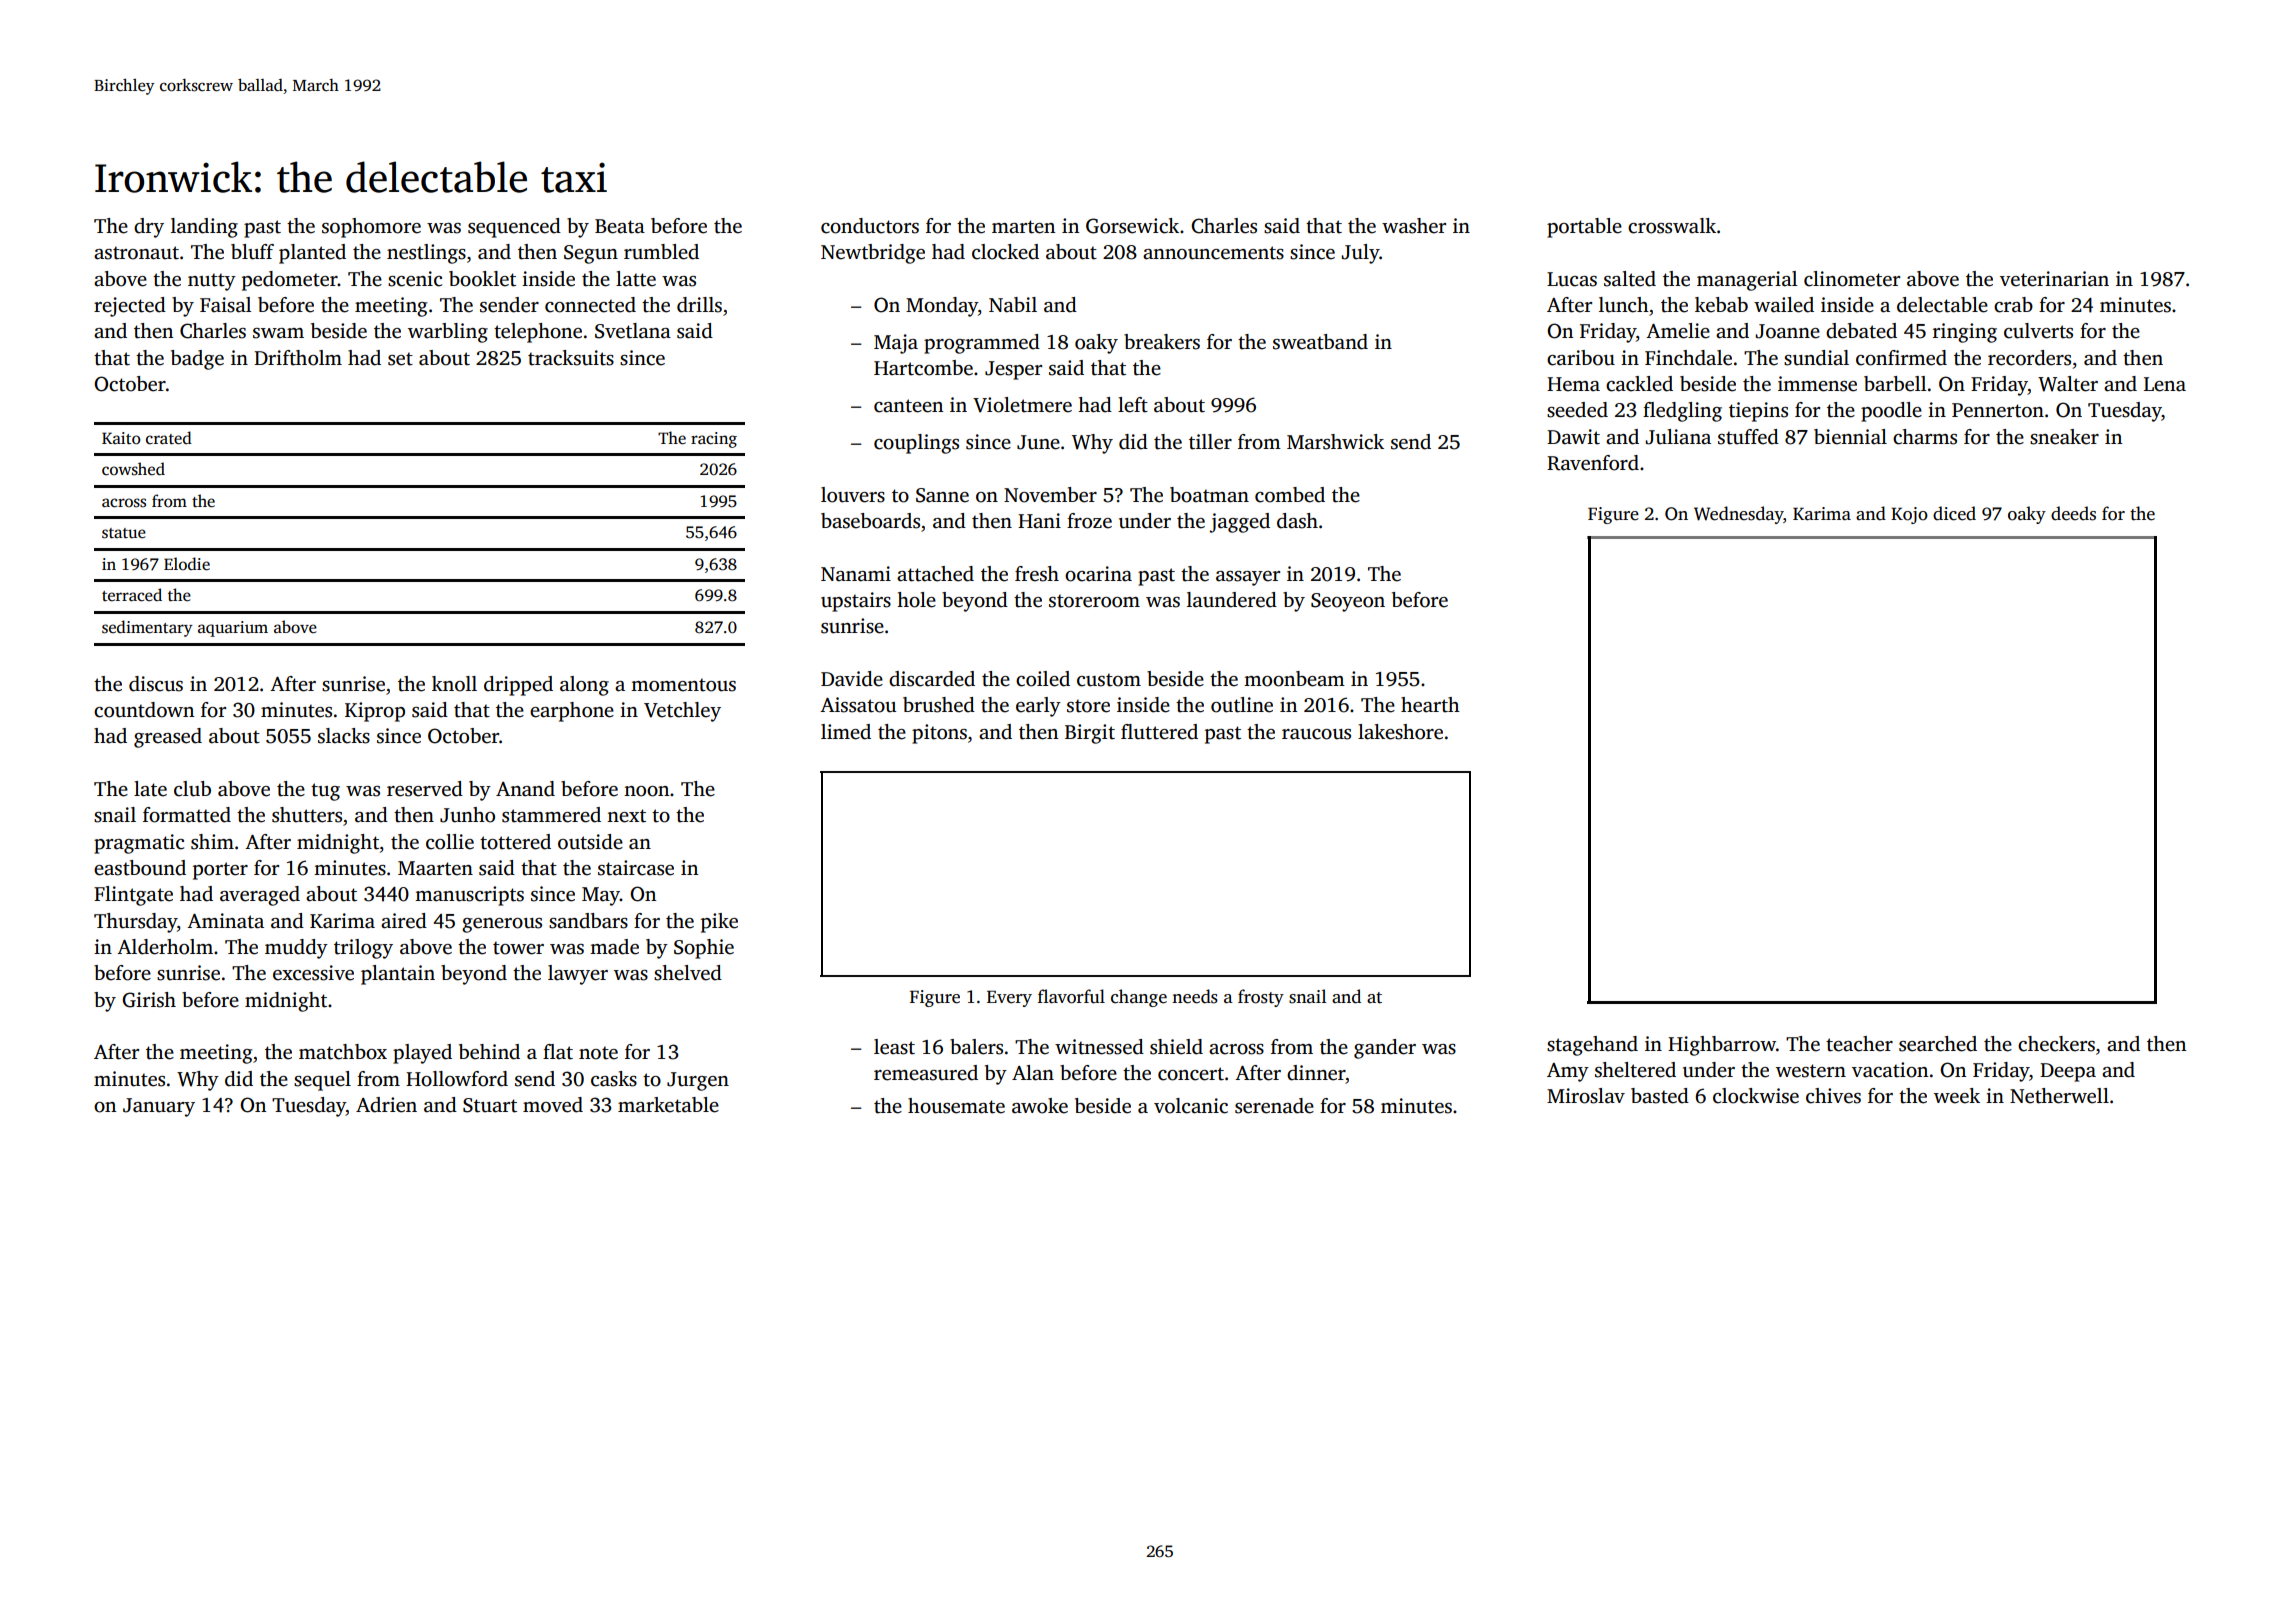 The image size is (2292, 1620). What do you see at coordinates (956, 1106) in the page?
I see `housemate` at bounding box center [956, 1106].
